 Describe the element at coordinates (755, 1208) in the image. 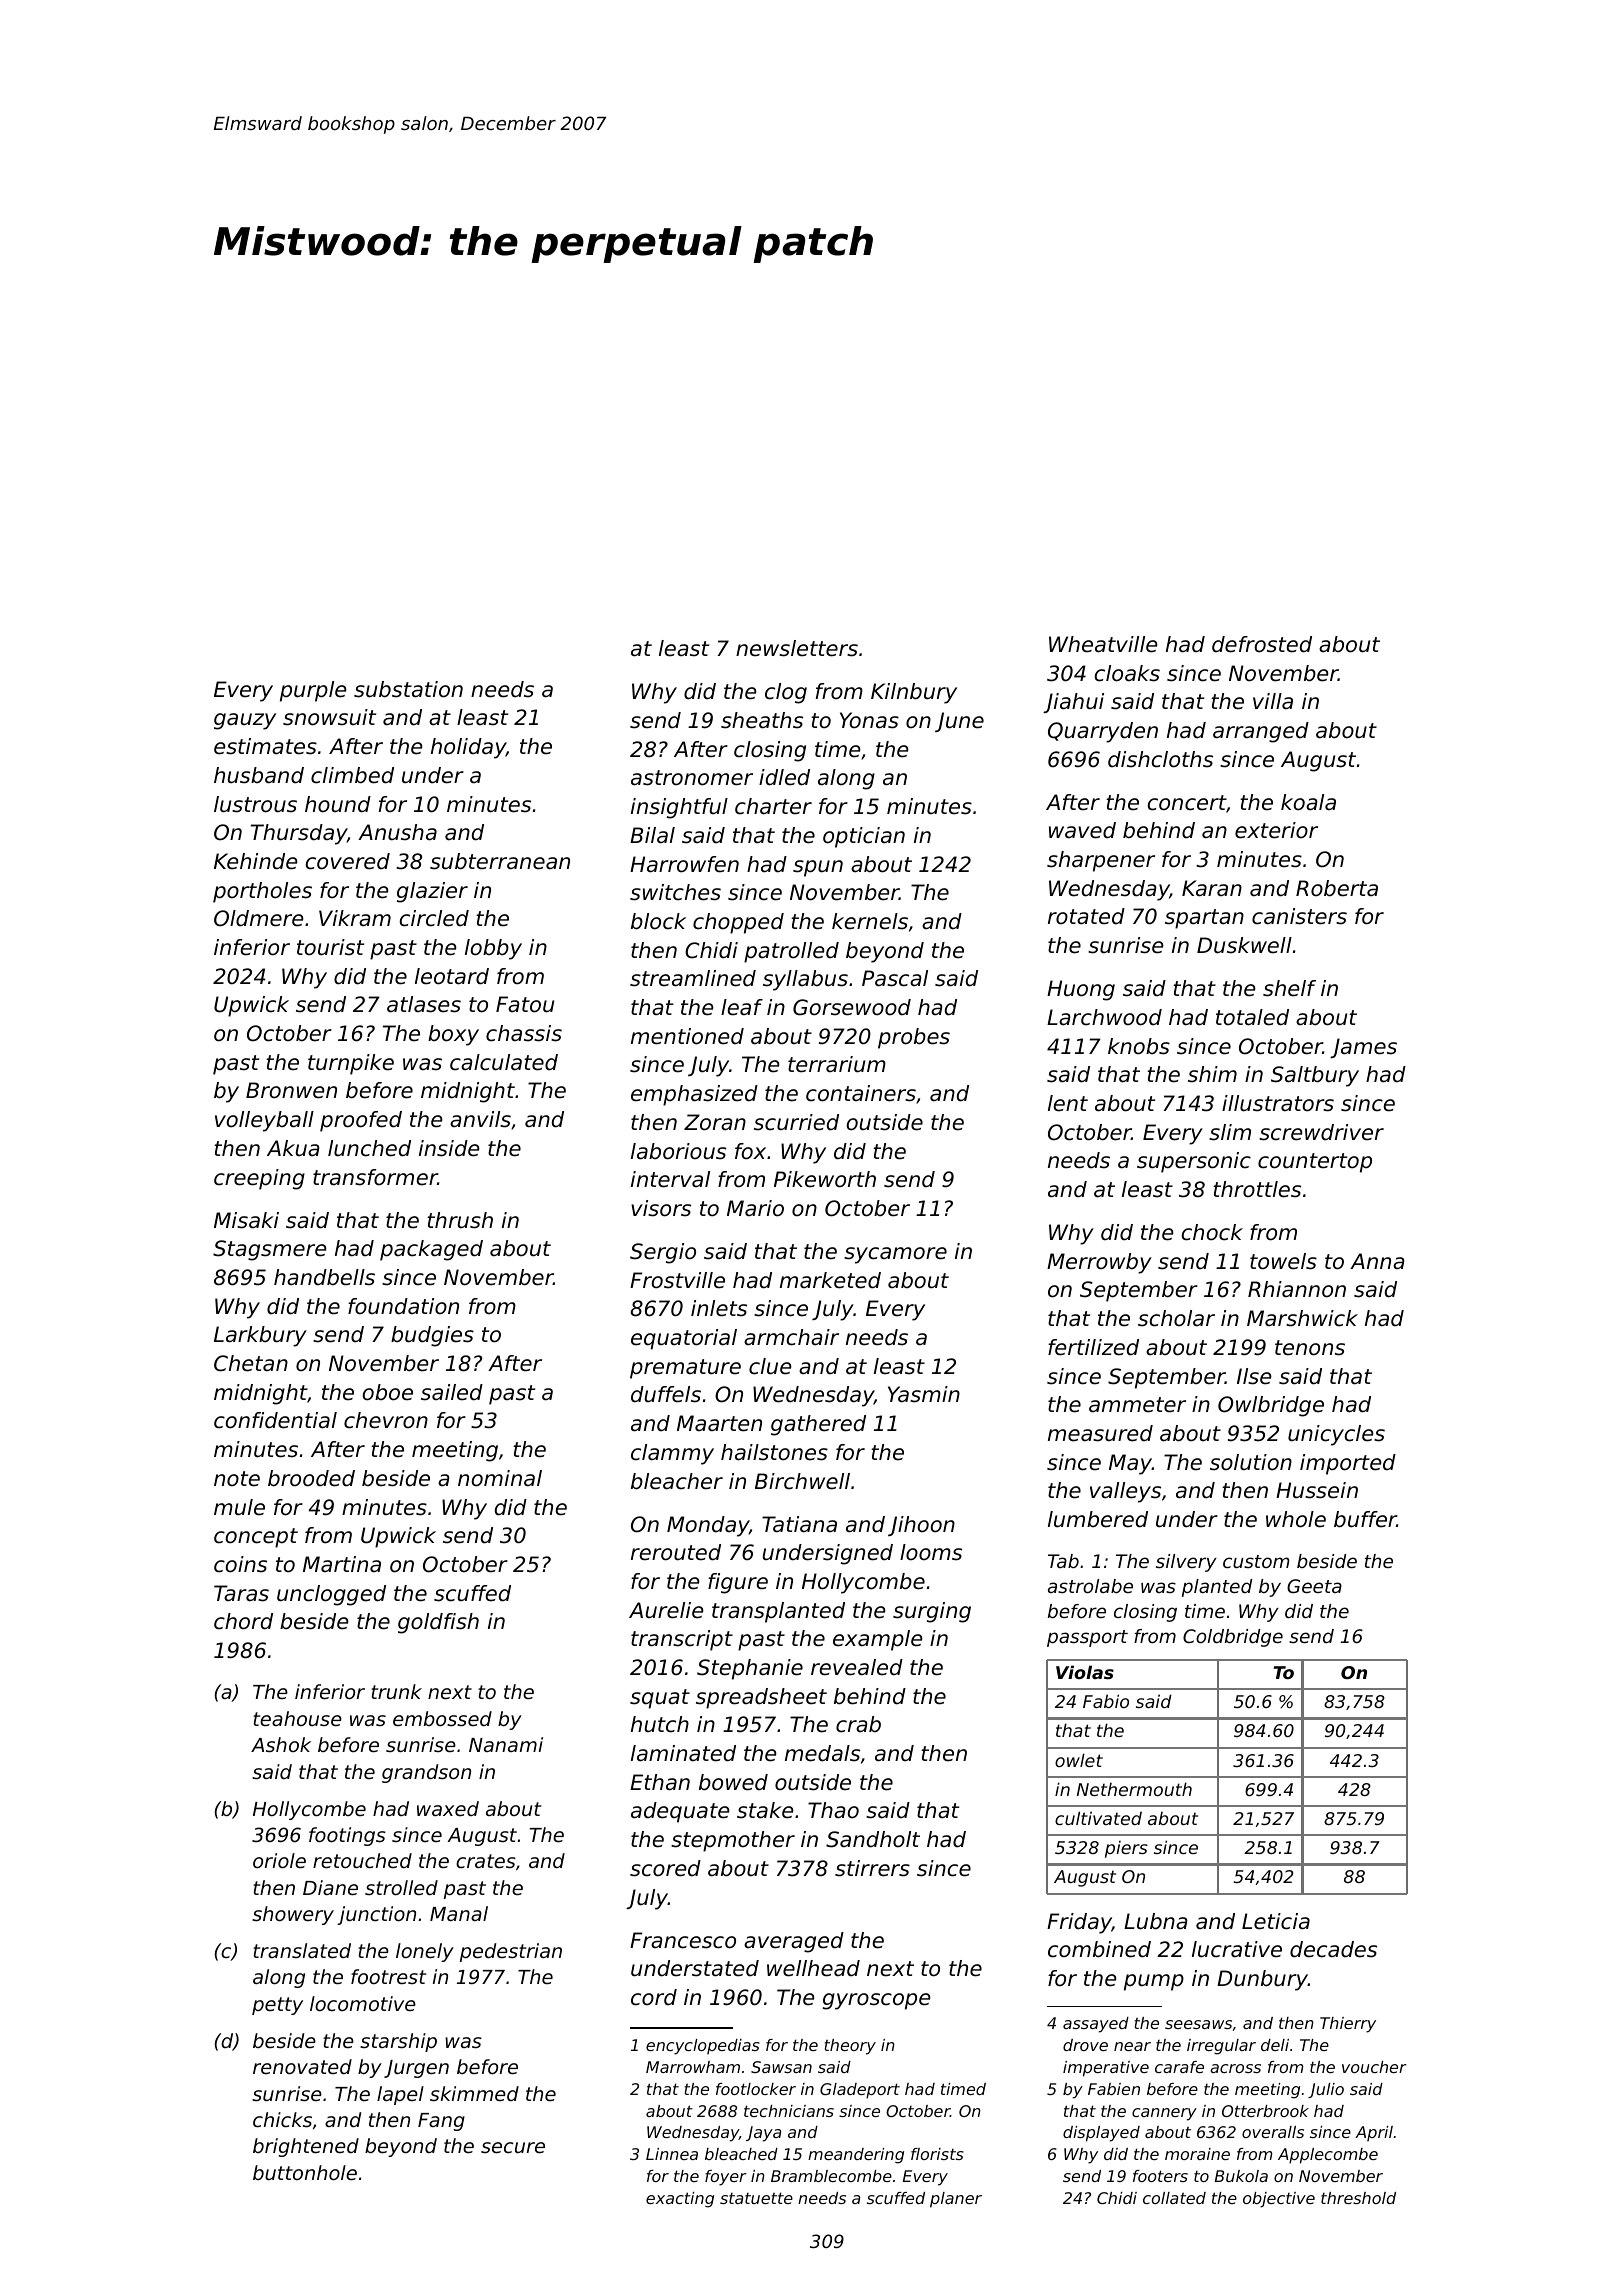

I see `Mario` at that location.
